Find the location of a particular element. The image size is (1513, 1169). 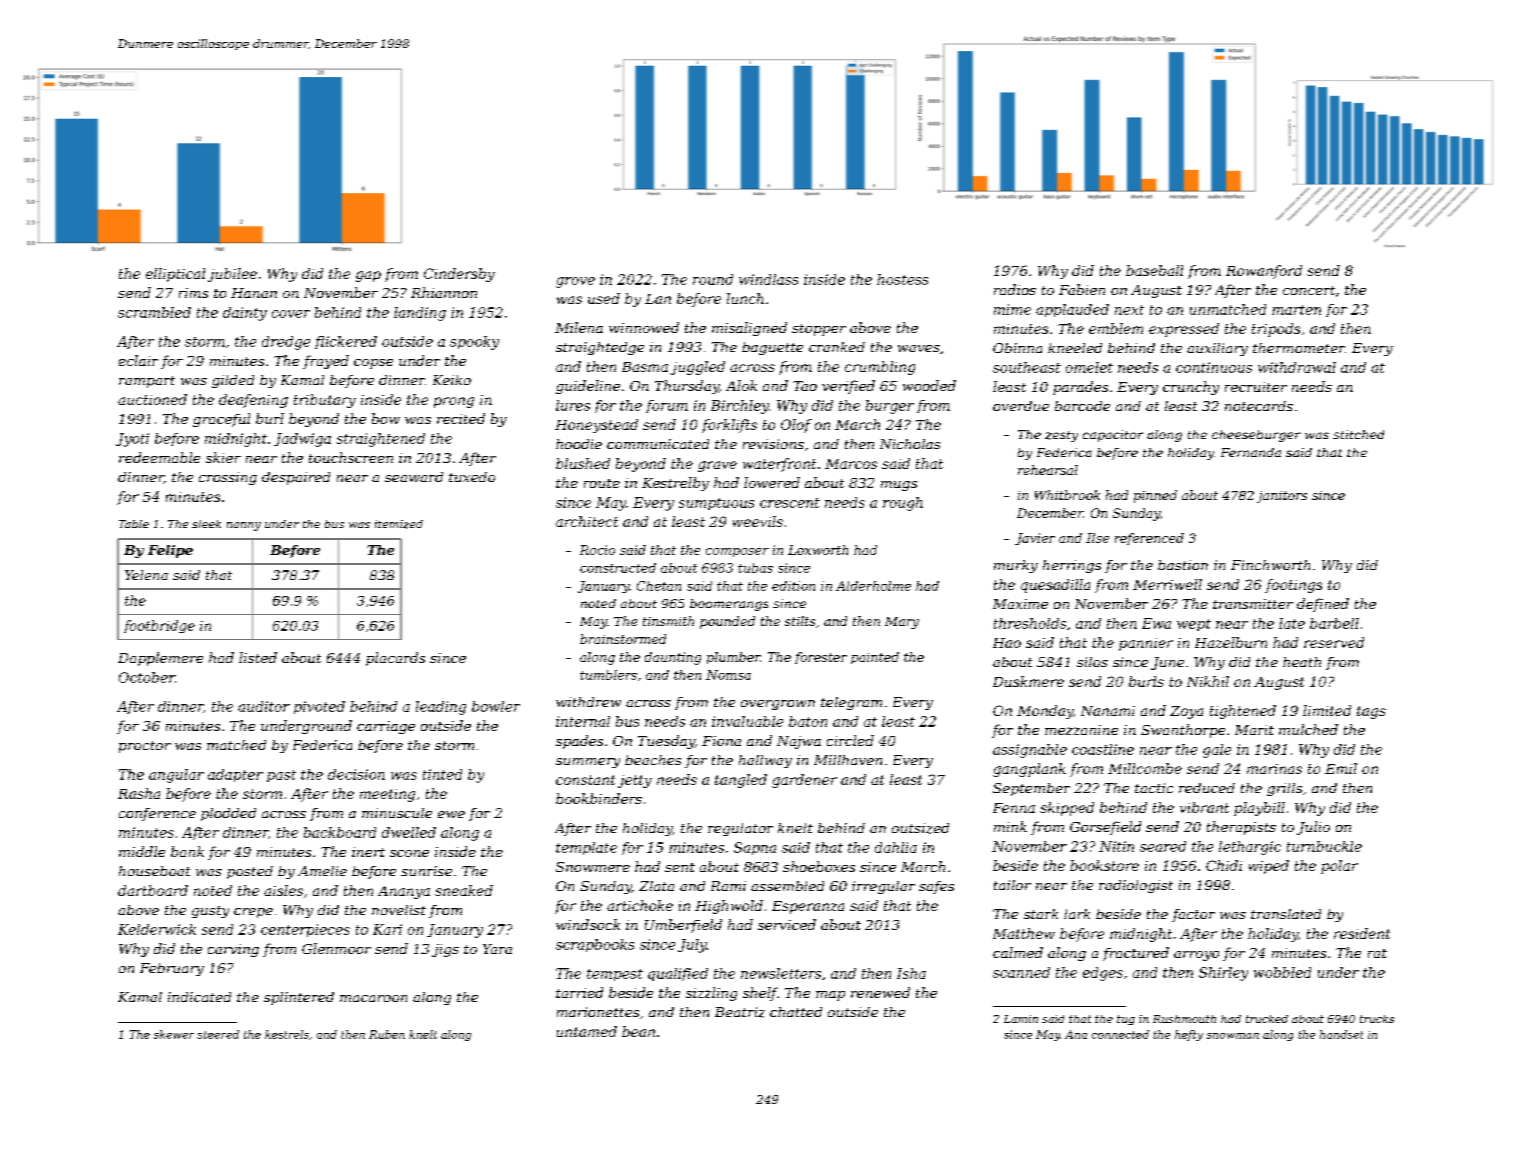

gap is located at coordinates (368, 276).
